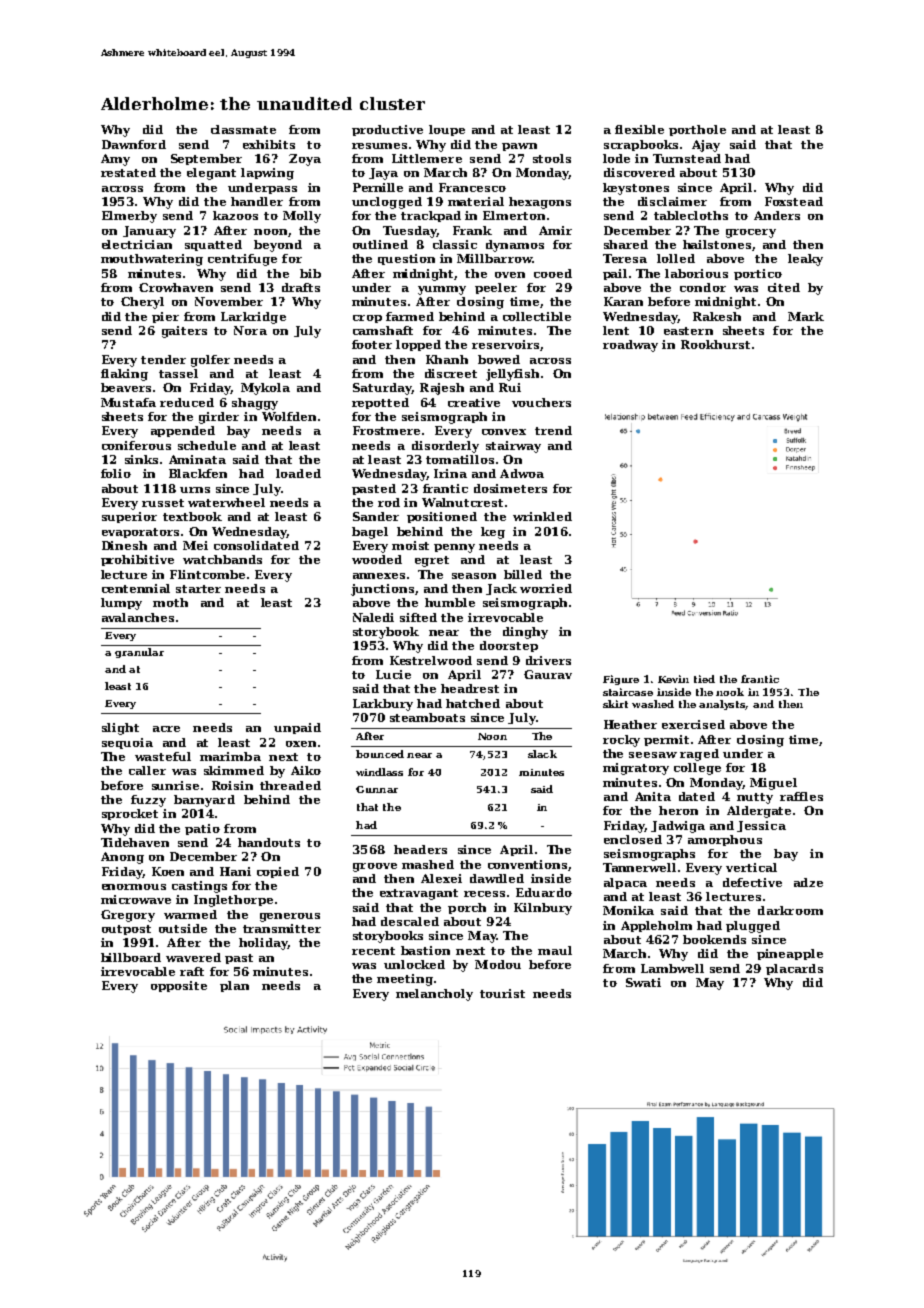 The width and height of the screenshot is (924, 1308). I want to click on resumes, so click(379, 146).
